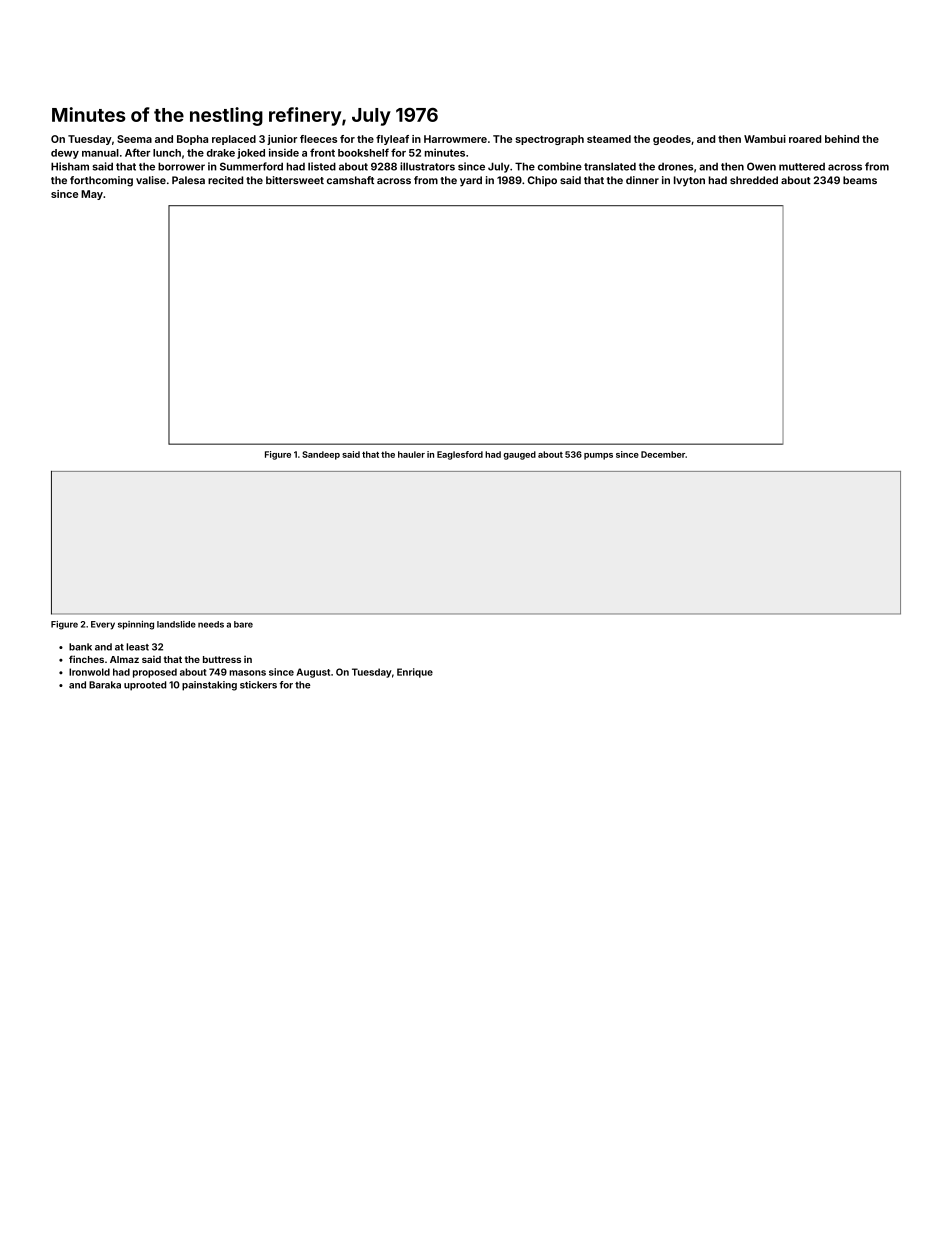 This screenshot has height=1233, width=952. Describe the element at coordinates (663, 454) in the screenshot. I see `December` at that location.
